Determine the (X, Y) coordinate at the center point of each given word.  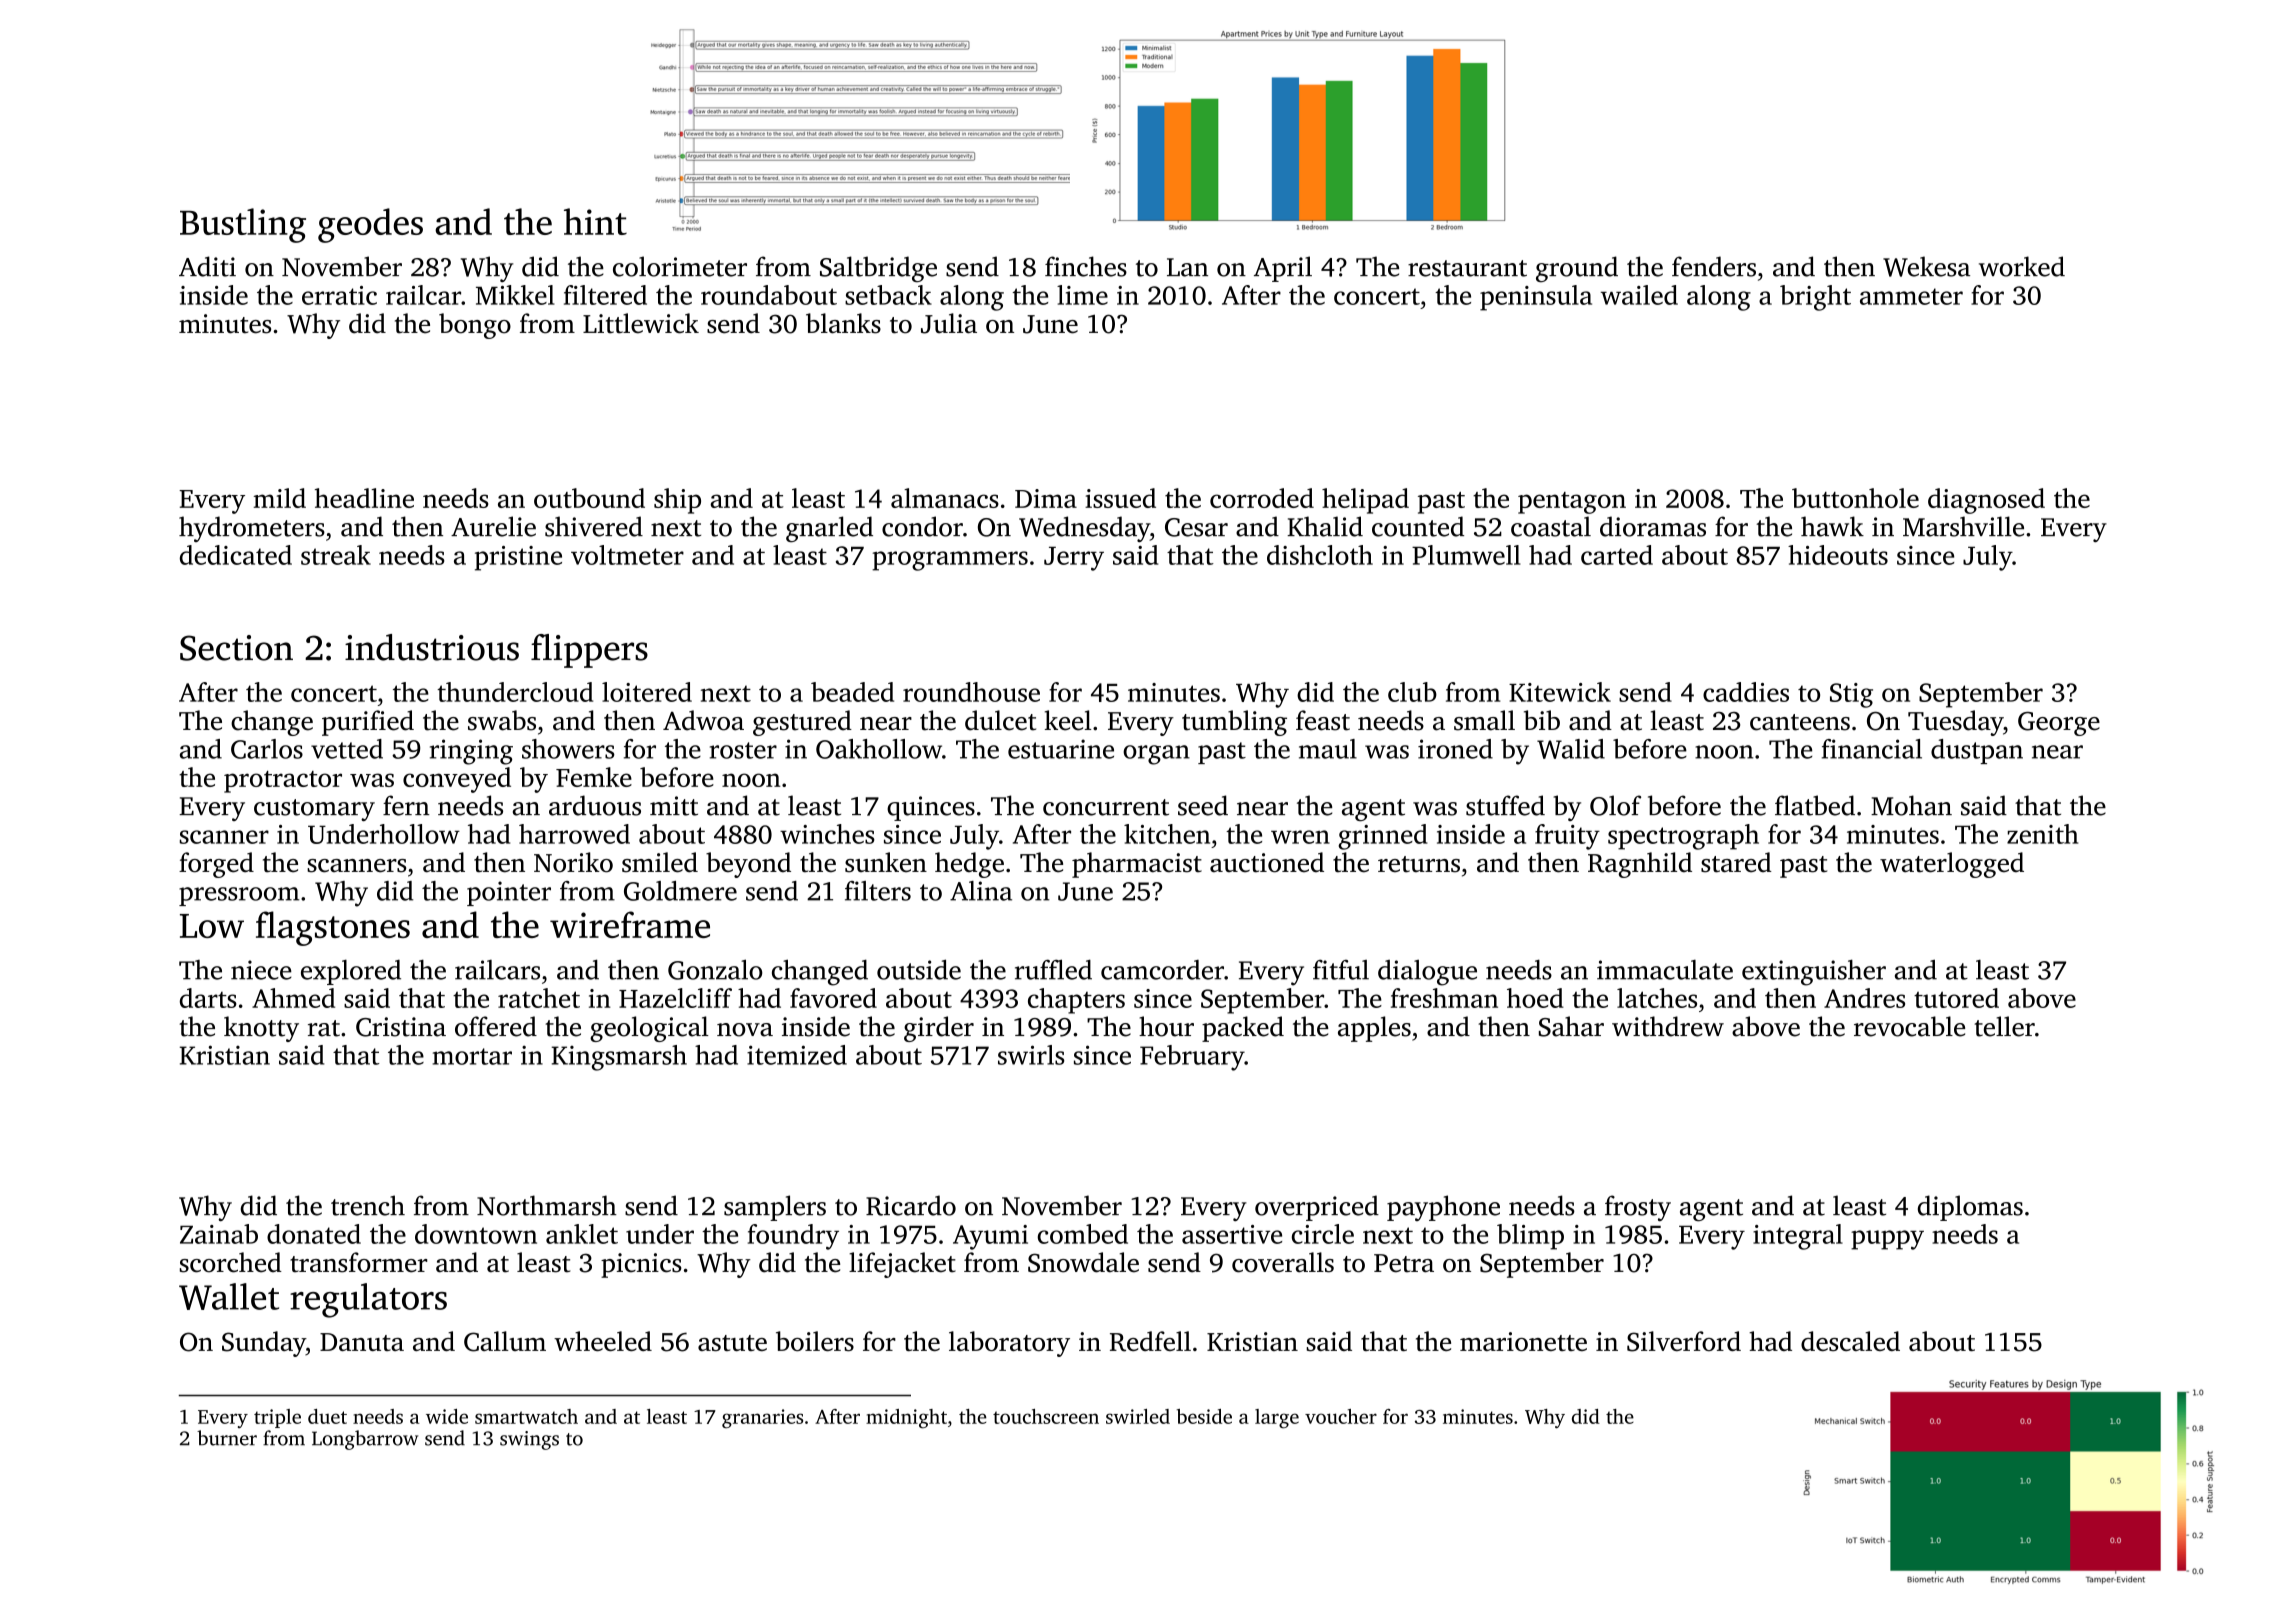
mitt (674, 806)
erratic (339, 295)
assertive (1232, 1234)
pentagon (1572, 503)
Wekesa (1926, 266)
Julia (949, 323)
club (1412, 692)
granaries (762, 1419)
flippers (589, 651)
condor (922, 526)
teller (2004, 1026)
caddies (1746, 692)
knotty (261, 1029)
